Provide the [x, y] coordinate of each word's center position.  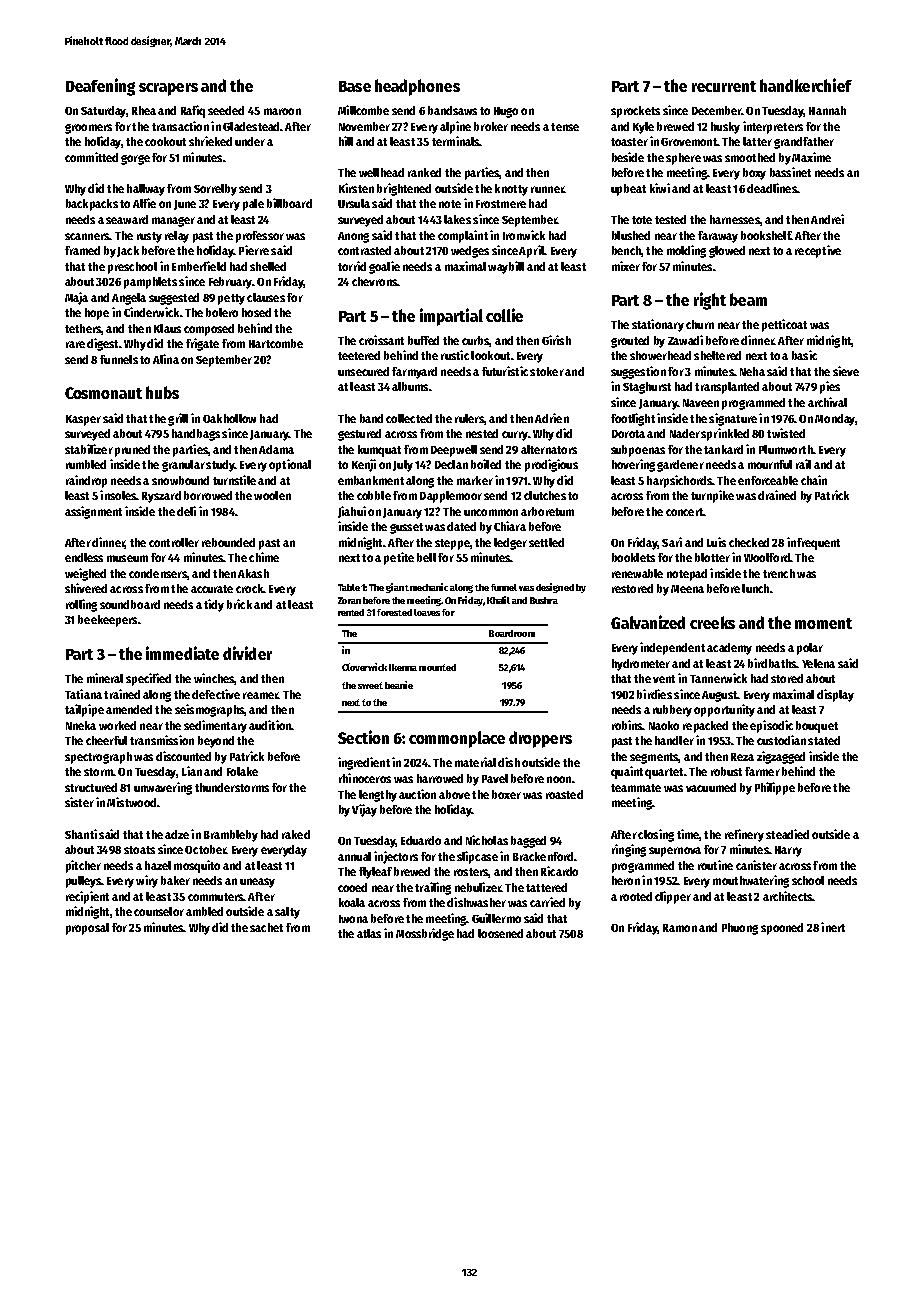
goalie [384, 267]
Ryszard [161, 497]
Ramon [680, 928]
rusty [149, 237]
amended [129, 709]
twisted [786, 433]
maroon [282, 111]
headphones [417, 87]
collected [409, 418]
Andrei [827, 219]
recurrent [724, 86]
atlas [369, 933]
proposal [87, 929]
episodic [771, 726]
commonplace [457, 739]
